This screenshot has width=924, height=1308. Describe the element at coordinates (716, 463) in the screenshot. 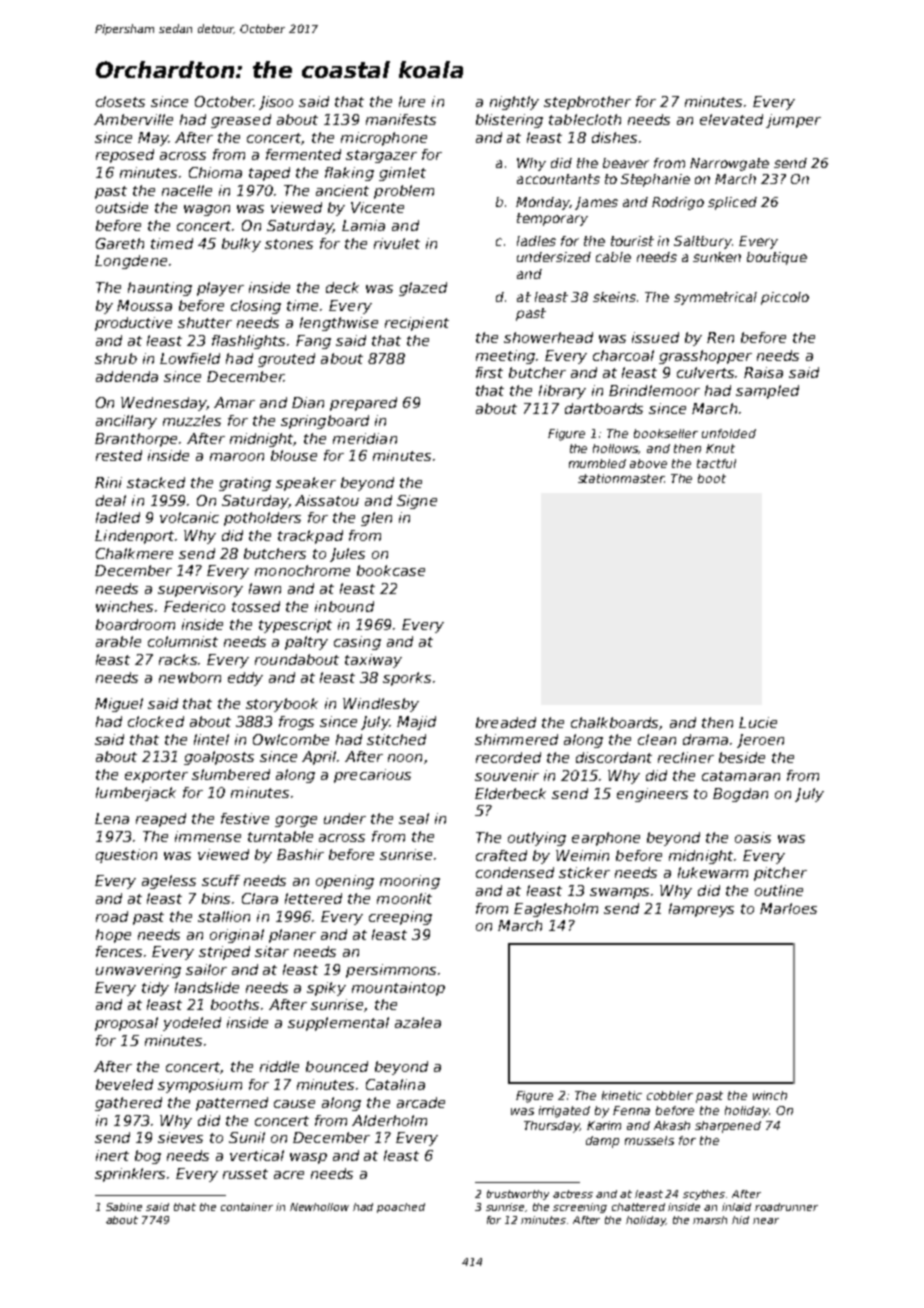

I see `tactful` at that location.
